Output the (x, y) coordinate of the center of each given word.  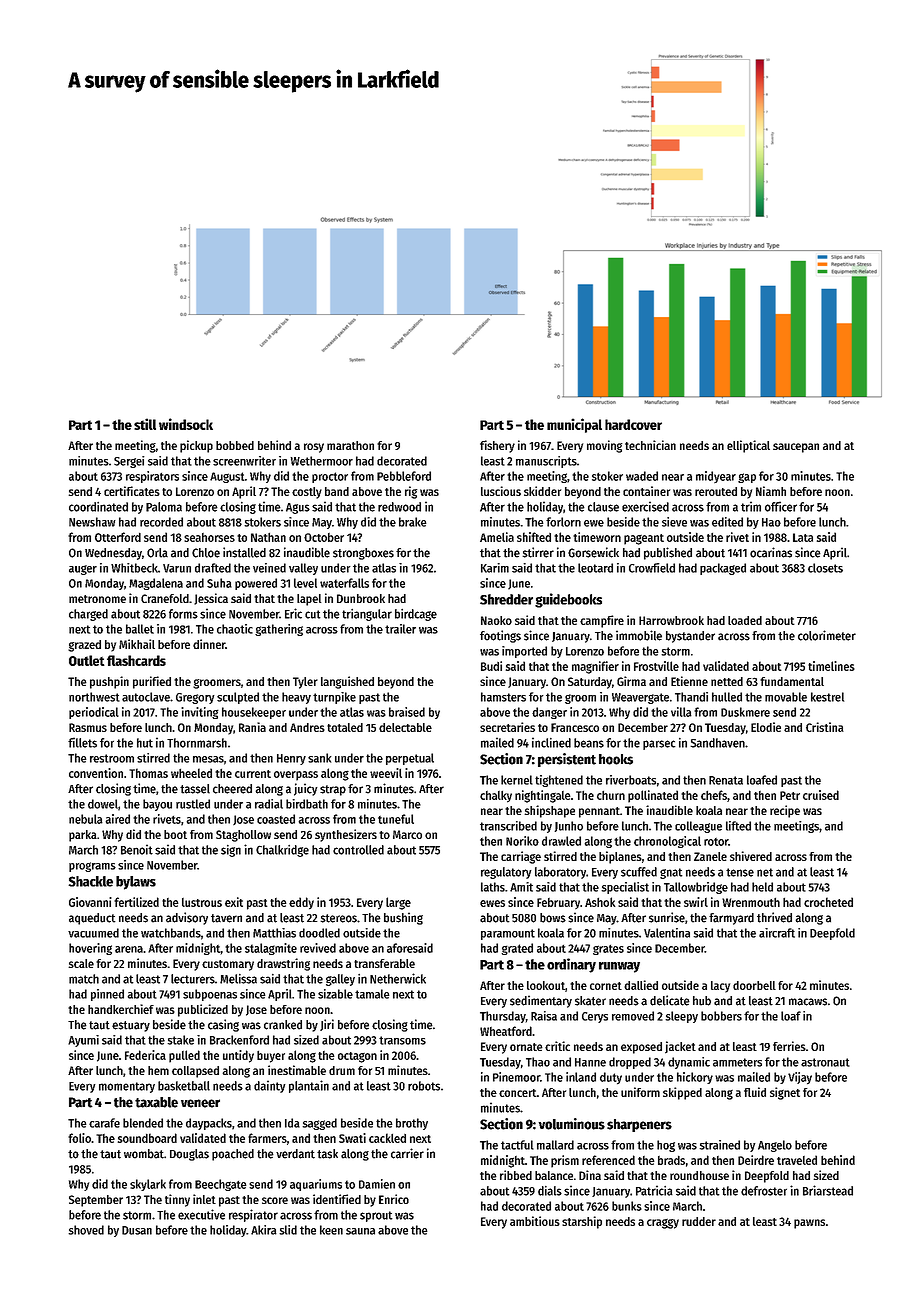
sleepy (681, 1017)
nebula (86, 819)
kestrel (827, 697)
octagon (357, 1057)
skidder (542, 491)
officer (781, 506)
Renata (726, 780)
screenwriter (244, 461)
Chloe (206, 553)
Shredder (506, 599)
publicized (203, 1010)
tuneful (396, 819)
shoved (86, 1230)
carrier (407, 1153)
